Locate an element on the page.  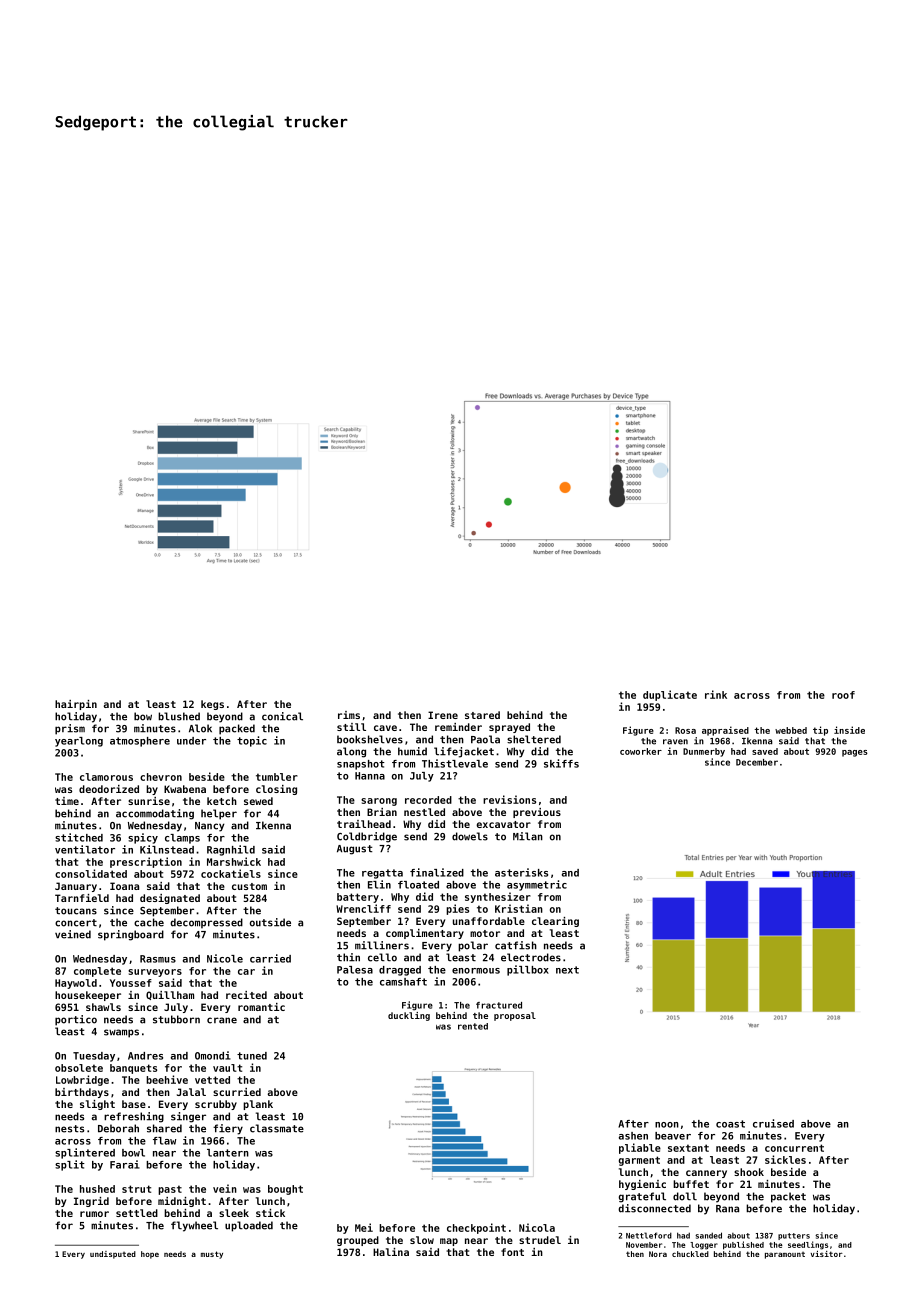
musty is located at coordinates (212, 1255).
